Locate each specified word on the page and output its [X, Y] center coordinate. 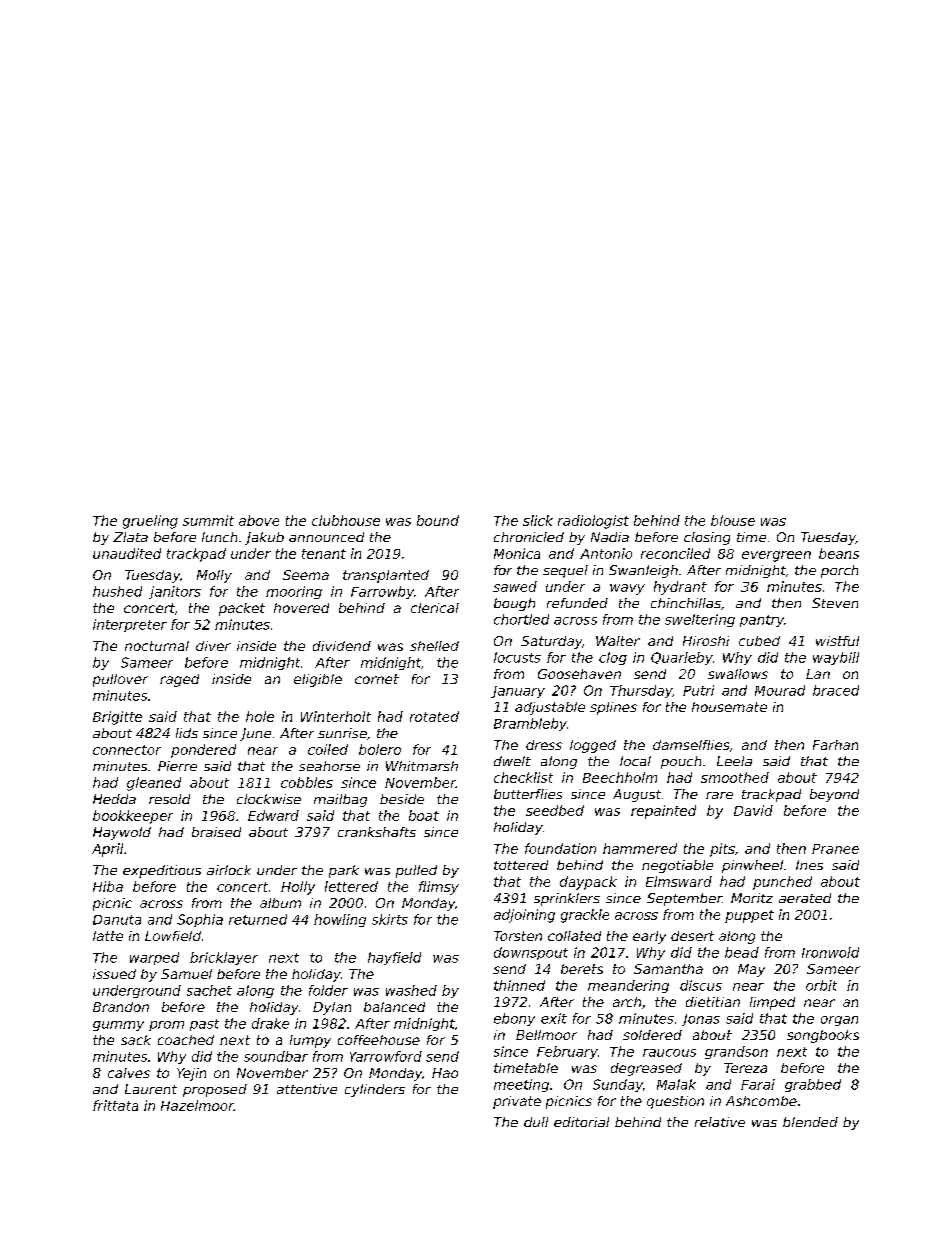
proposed [215, 1090]
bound [438, 520]
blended [810, 1122]
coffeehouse [379, 1040]
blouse [733, 520]
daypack [588, 883]
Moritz [752, 898]
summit [208, 520]
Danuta [117, 920]
